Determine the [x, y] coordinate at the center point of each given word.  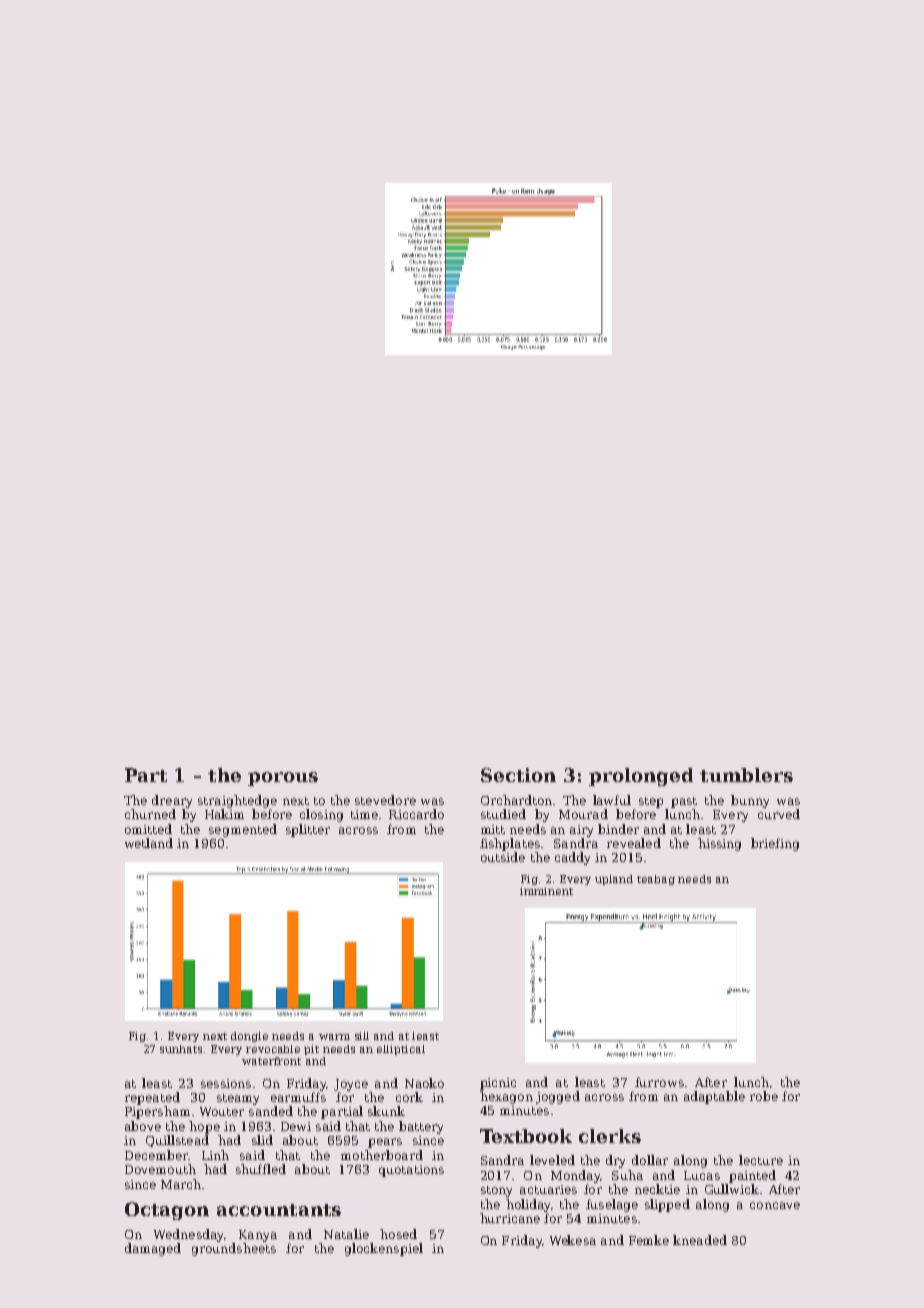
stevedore [385, 800]
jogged [558, 1097]
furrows [659, 1082]
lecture [761, 1160]
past [684, 802]
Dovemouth [160, 1169]
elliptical [401, 1050]
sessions [226, 1083]
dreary [172, 801]
